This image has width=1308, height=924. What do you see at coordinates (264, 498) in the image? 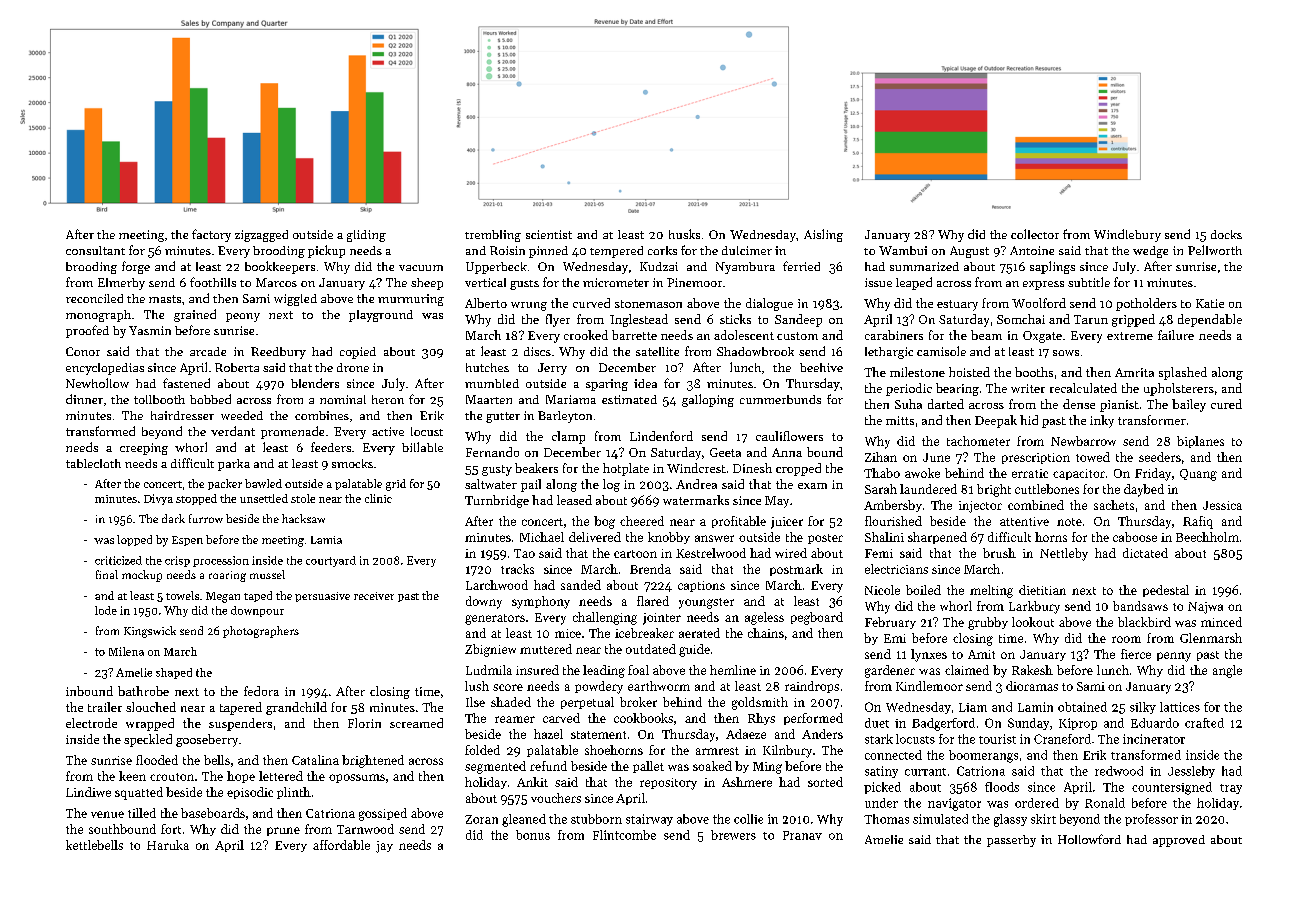
I see `unsettled` at bounding box center [264, 498].
